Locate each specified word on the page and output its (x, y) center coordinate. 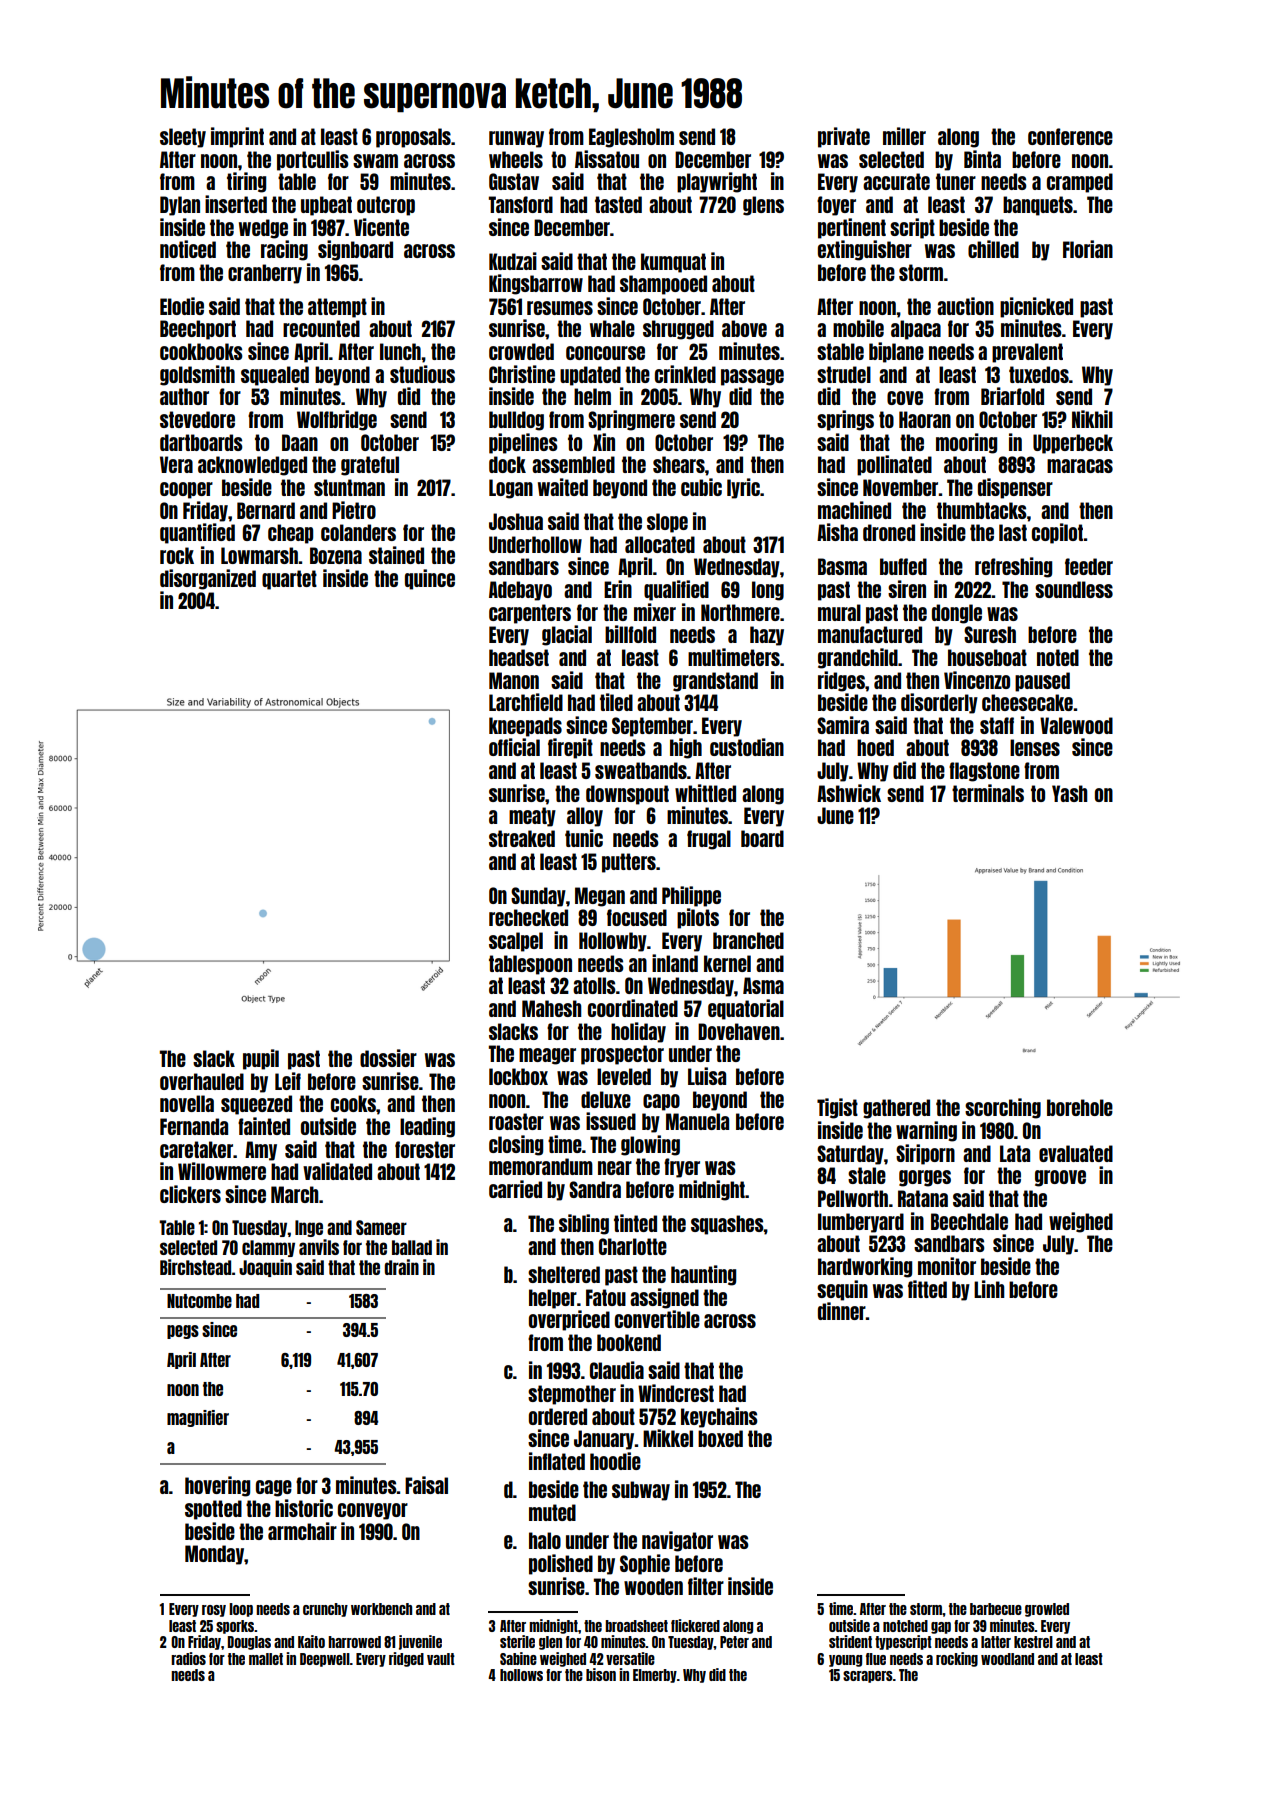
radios (188, 1658)
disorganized (208, 579)
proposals (413, 138)
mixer (655, 612)
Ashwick (849, 793)
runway (516, 139)
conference (1070, 136)
